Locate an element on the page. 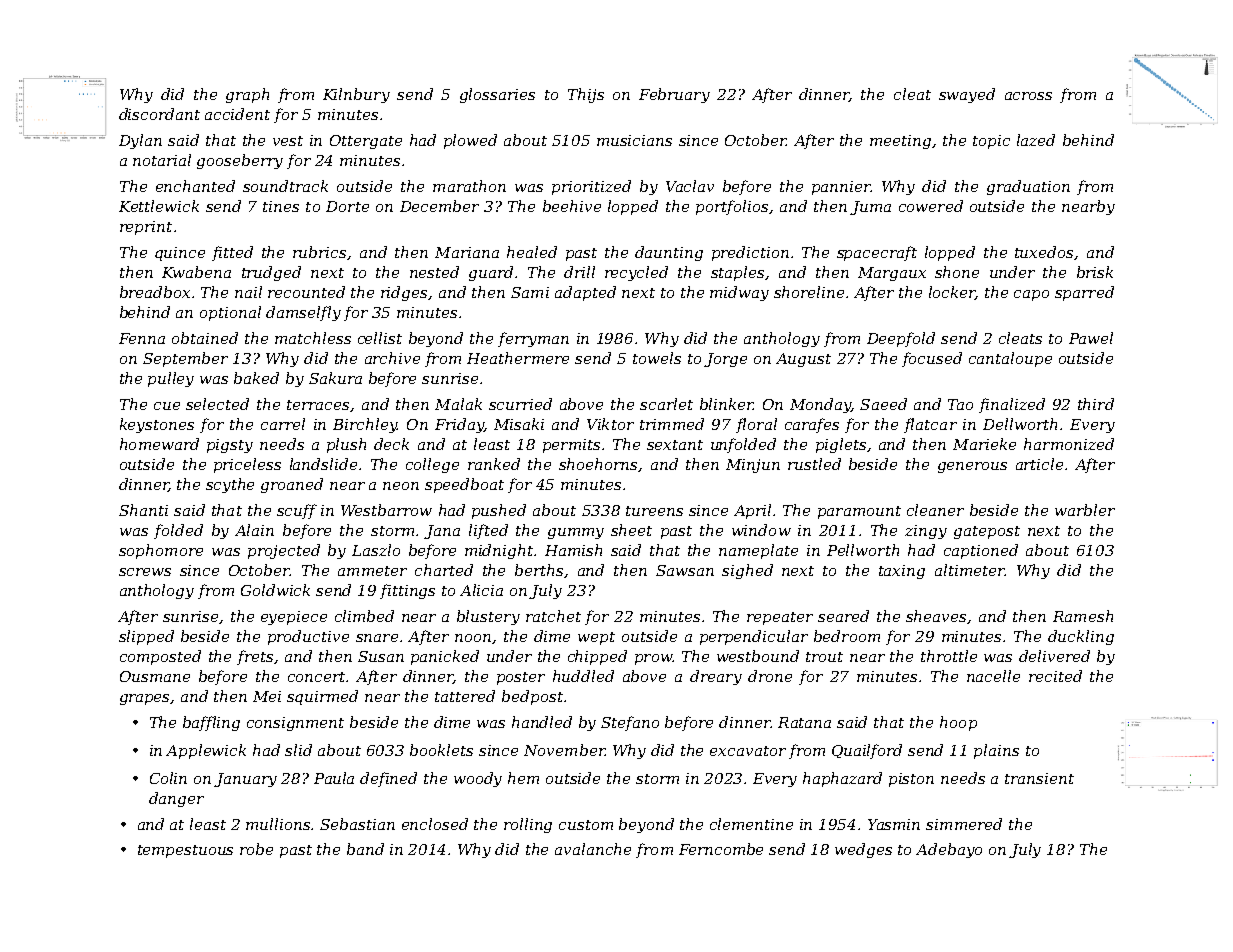 The width and height of the image is (1233, 952). band is located at coordinates (365, 849).
